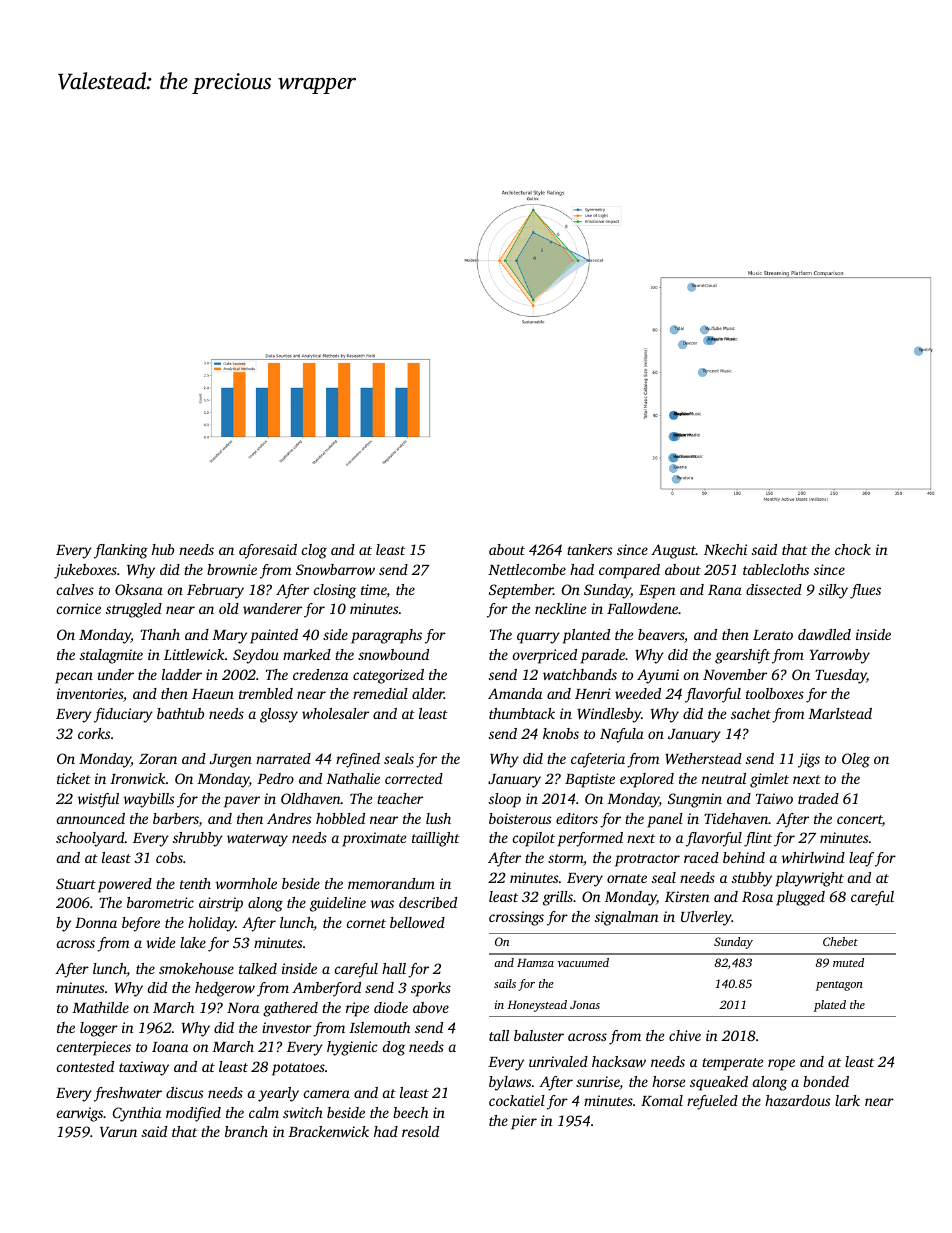 Image resolution: width=952 pixels, height=1233 pixels. What do you see at coordinates (394, 1048) in the screenshot?
I see `dog` at bounding box center [394, 1048].
